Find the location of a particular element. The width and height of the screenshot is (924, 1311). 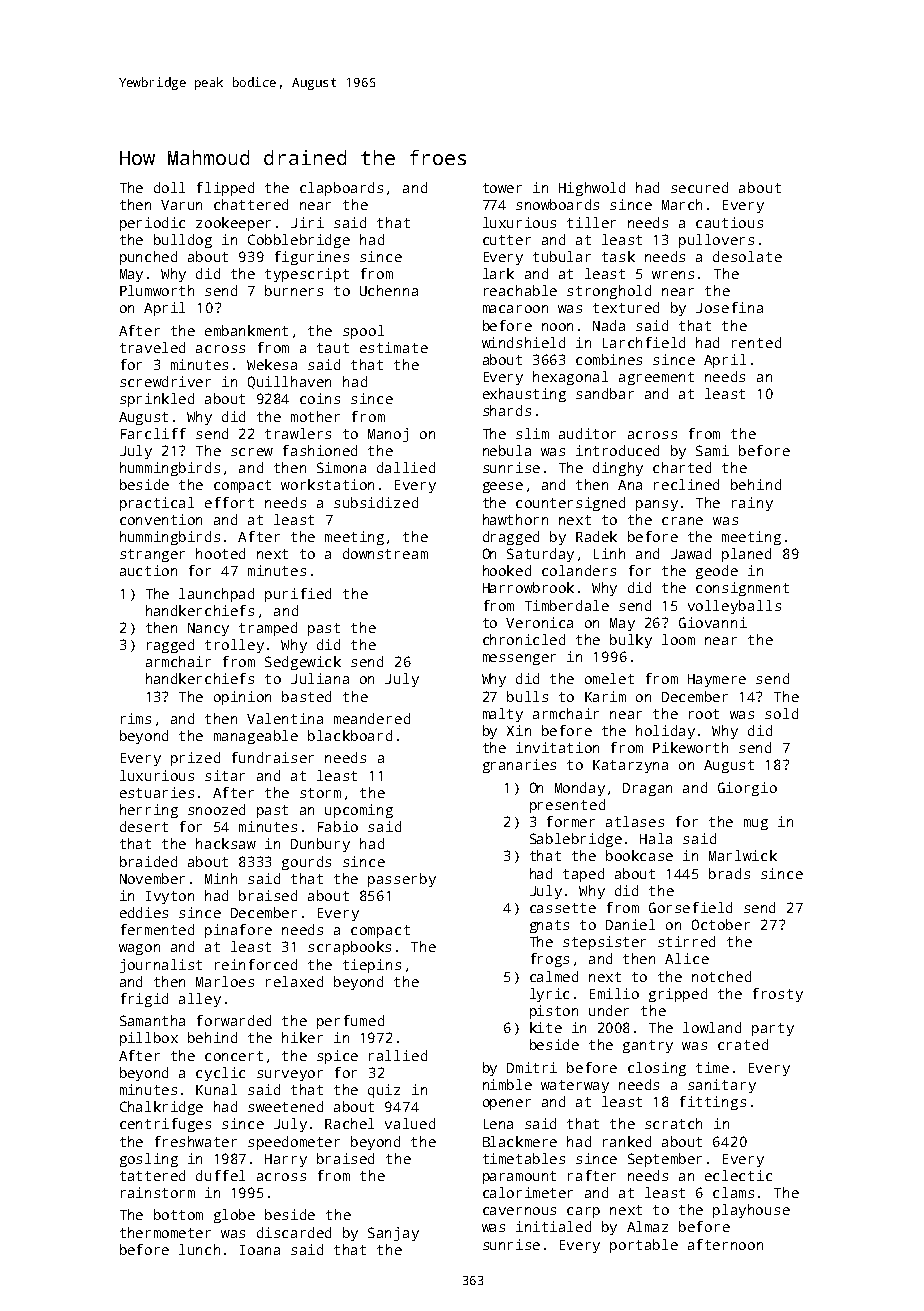

Uchenna is located at coordinates (389, 290).
